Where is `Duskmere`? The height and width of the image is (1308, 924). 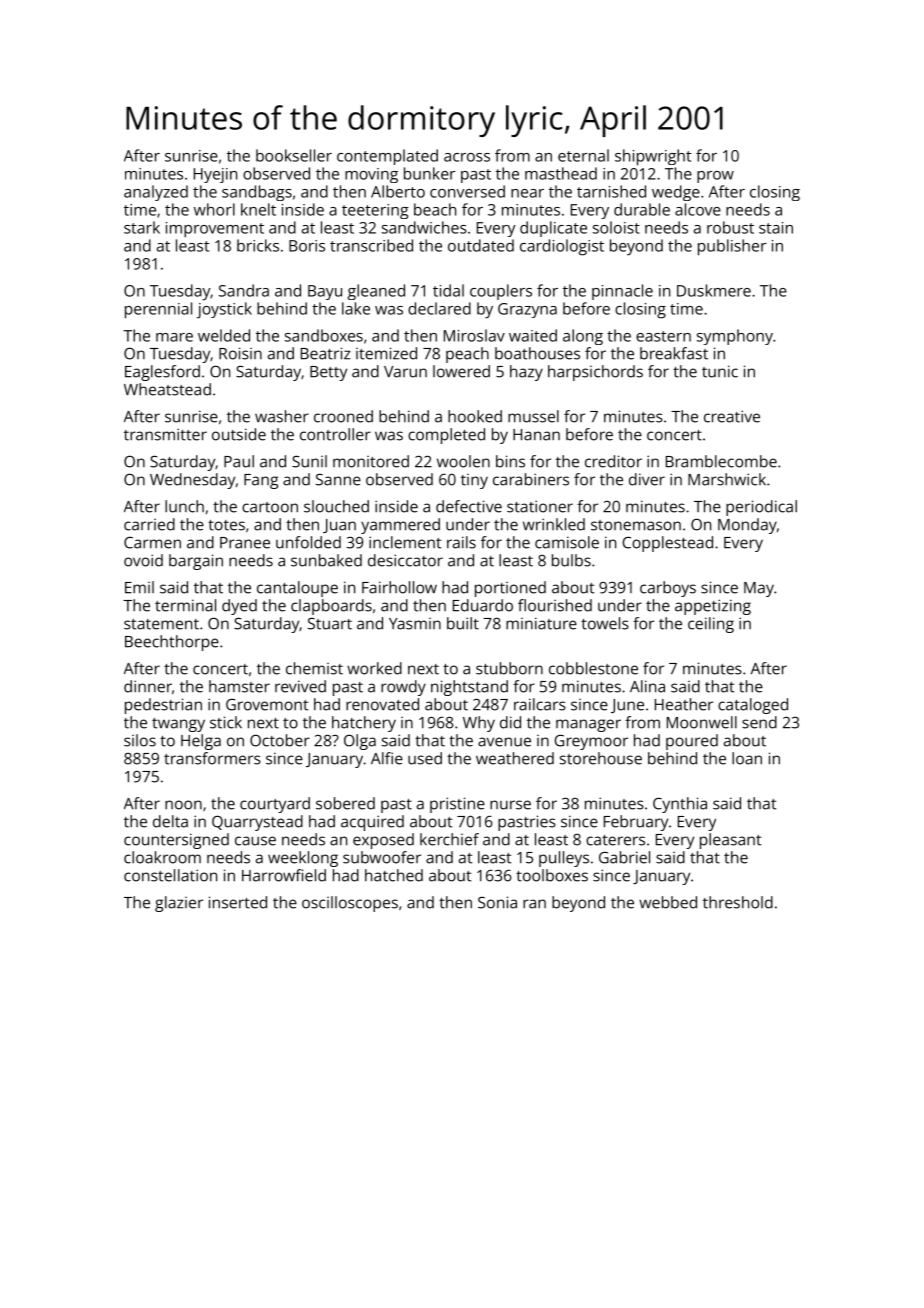 Duskmere is located at coordinates (714, 290).
